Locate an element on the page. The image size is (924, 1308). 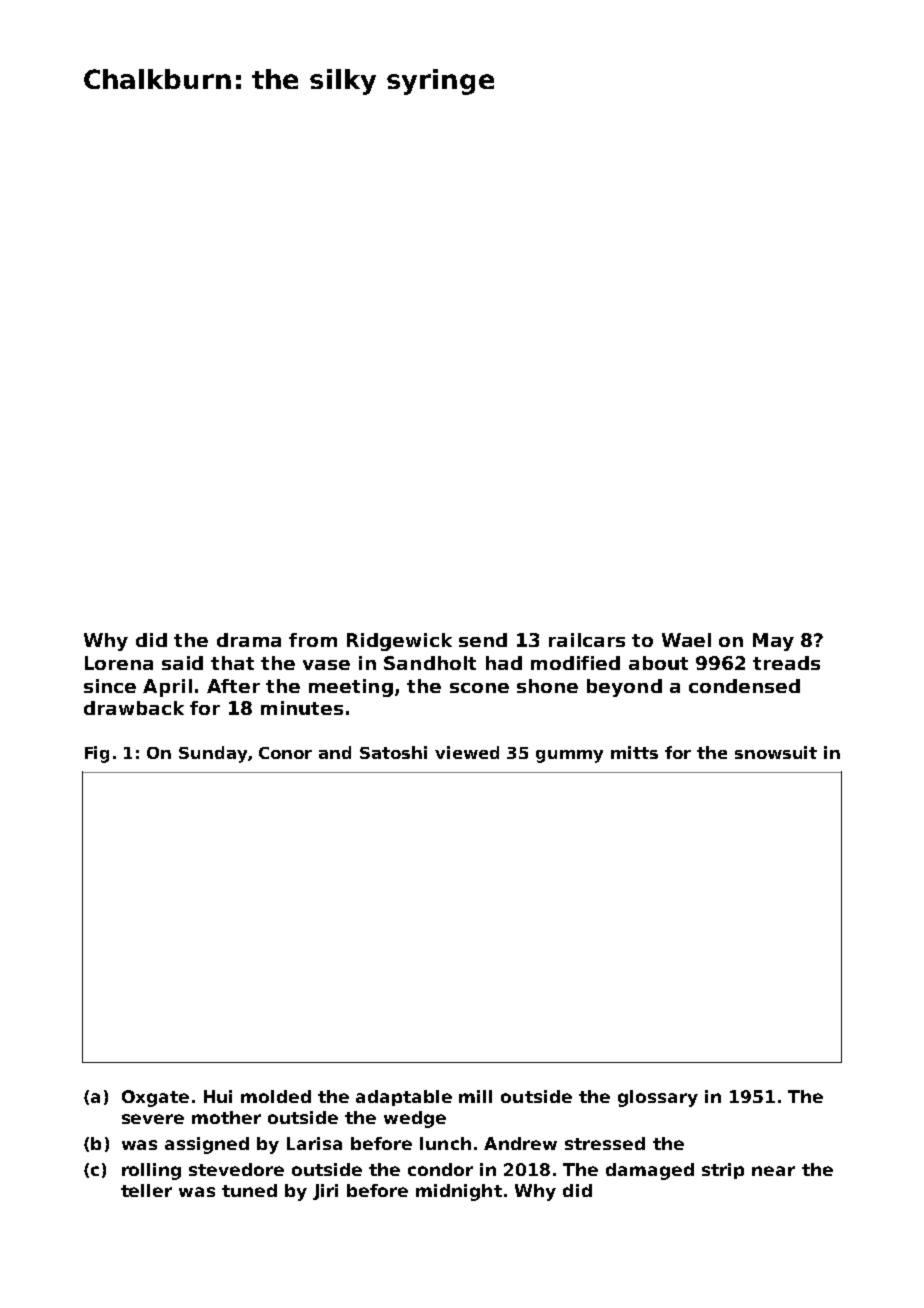
Fig is located at coordinates (97, 754).
